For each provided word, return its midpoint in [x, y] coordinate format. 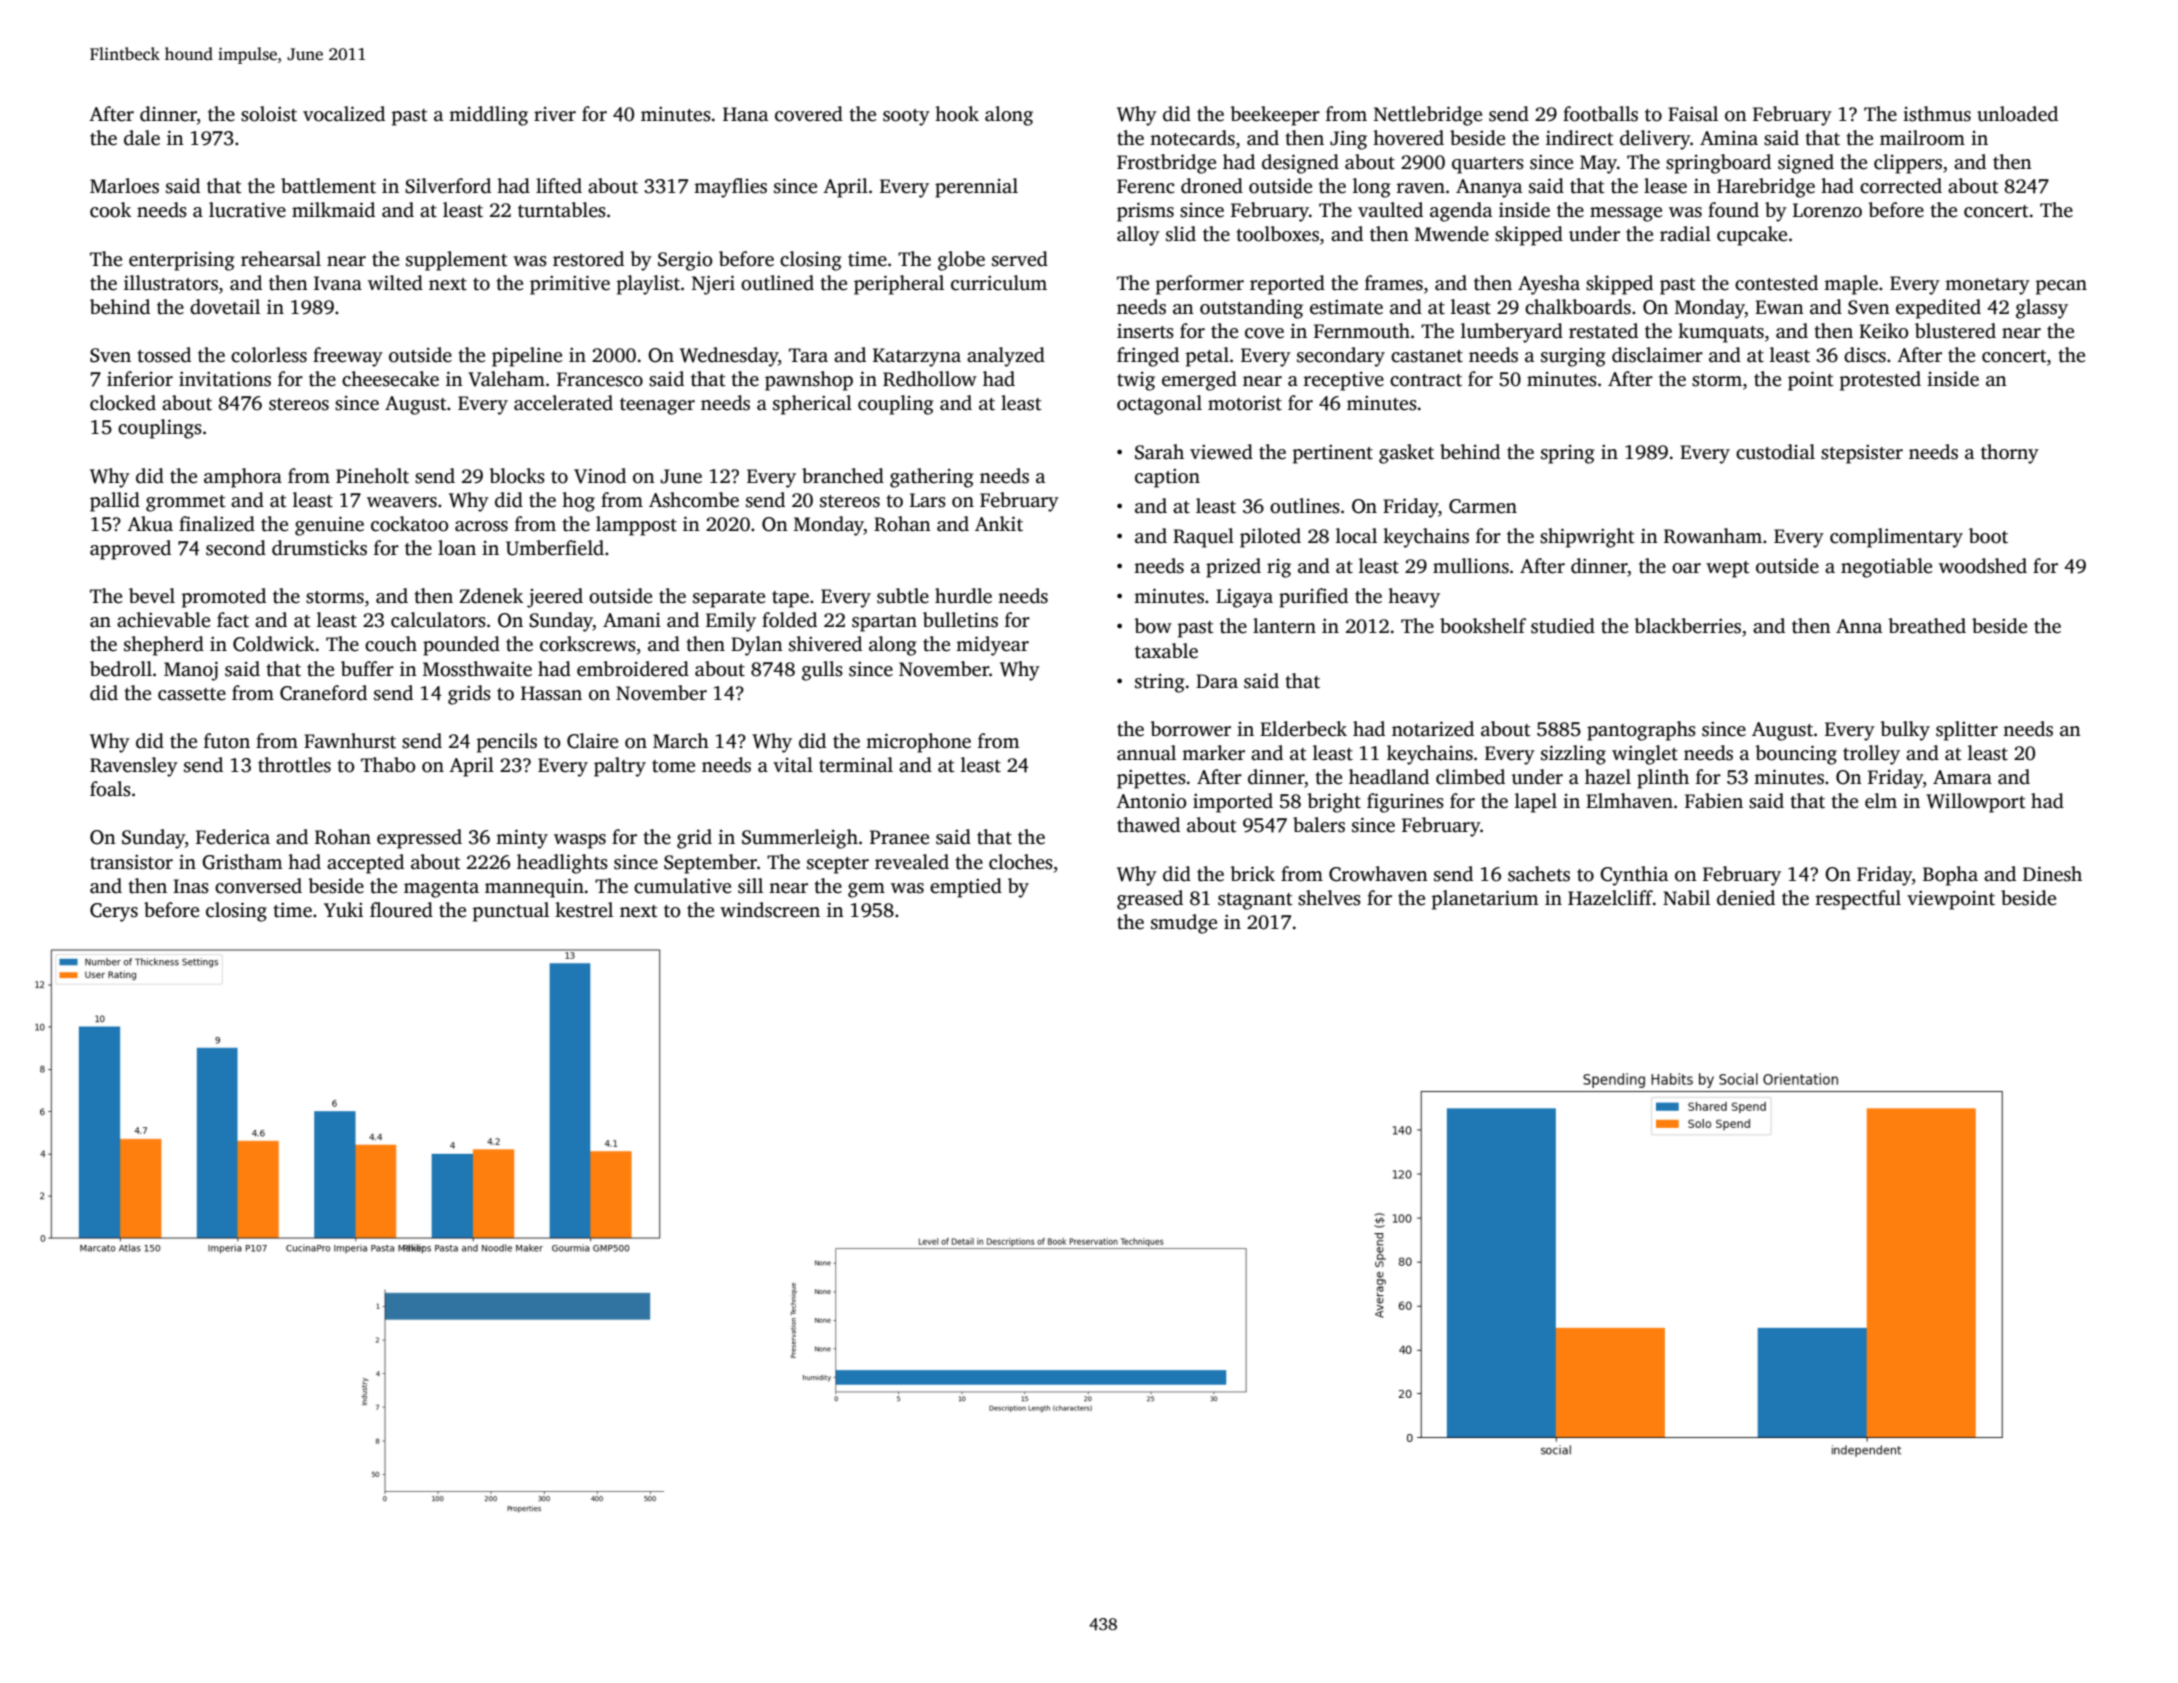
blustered [1955, 331]
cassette [192, 694]
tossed [164, 355]
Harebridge [1766, 188]
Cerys [114, 912]
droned [1212, 186]
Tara [808, 355]
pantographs [1641, 731]
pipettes [1151, 779]
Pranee [899, 837]
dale [142, 138]
